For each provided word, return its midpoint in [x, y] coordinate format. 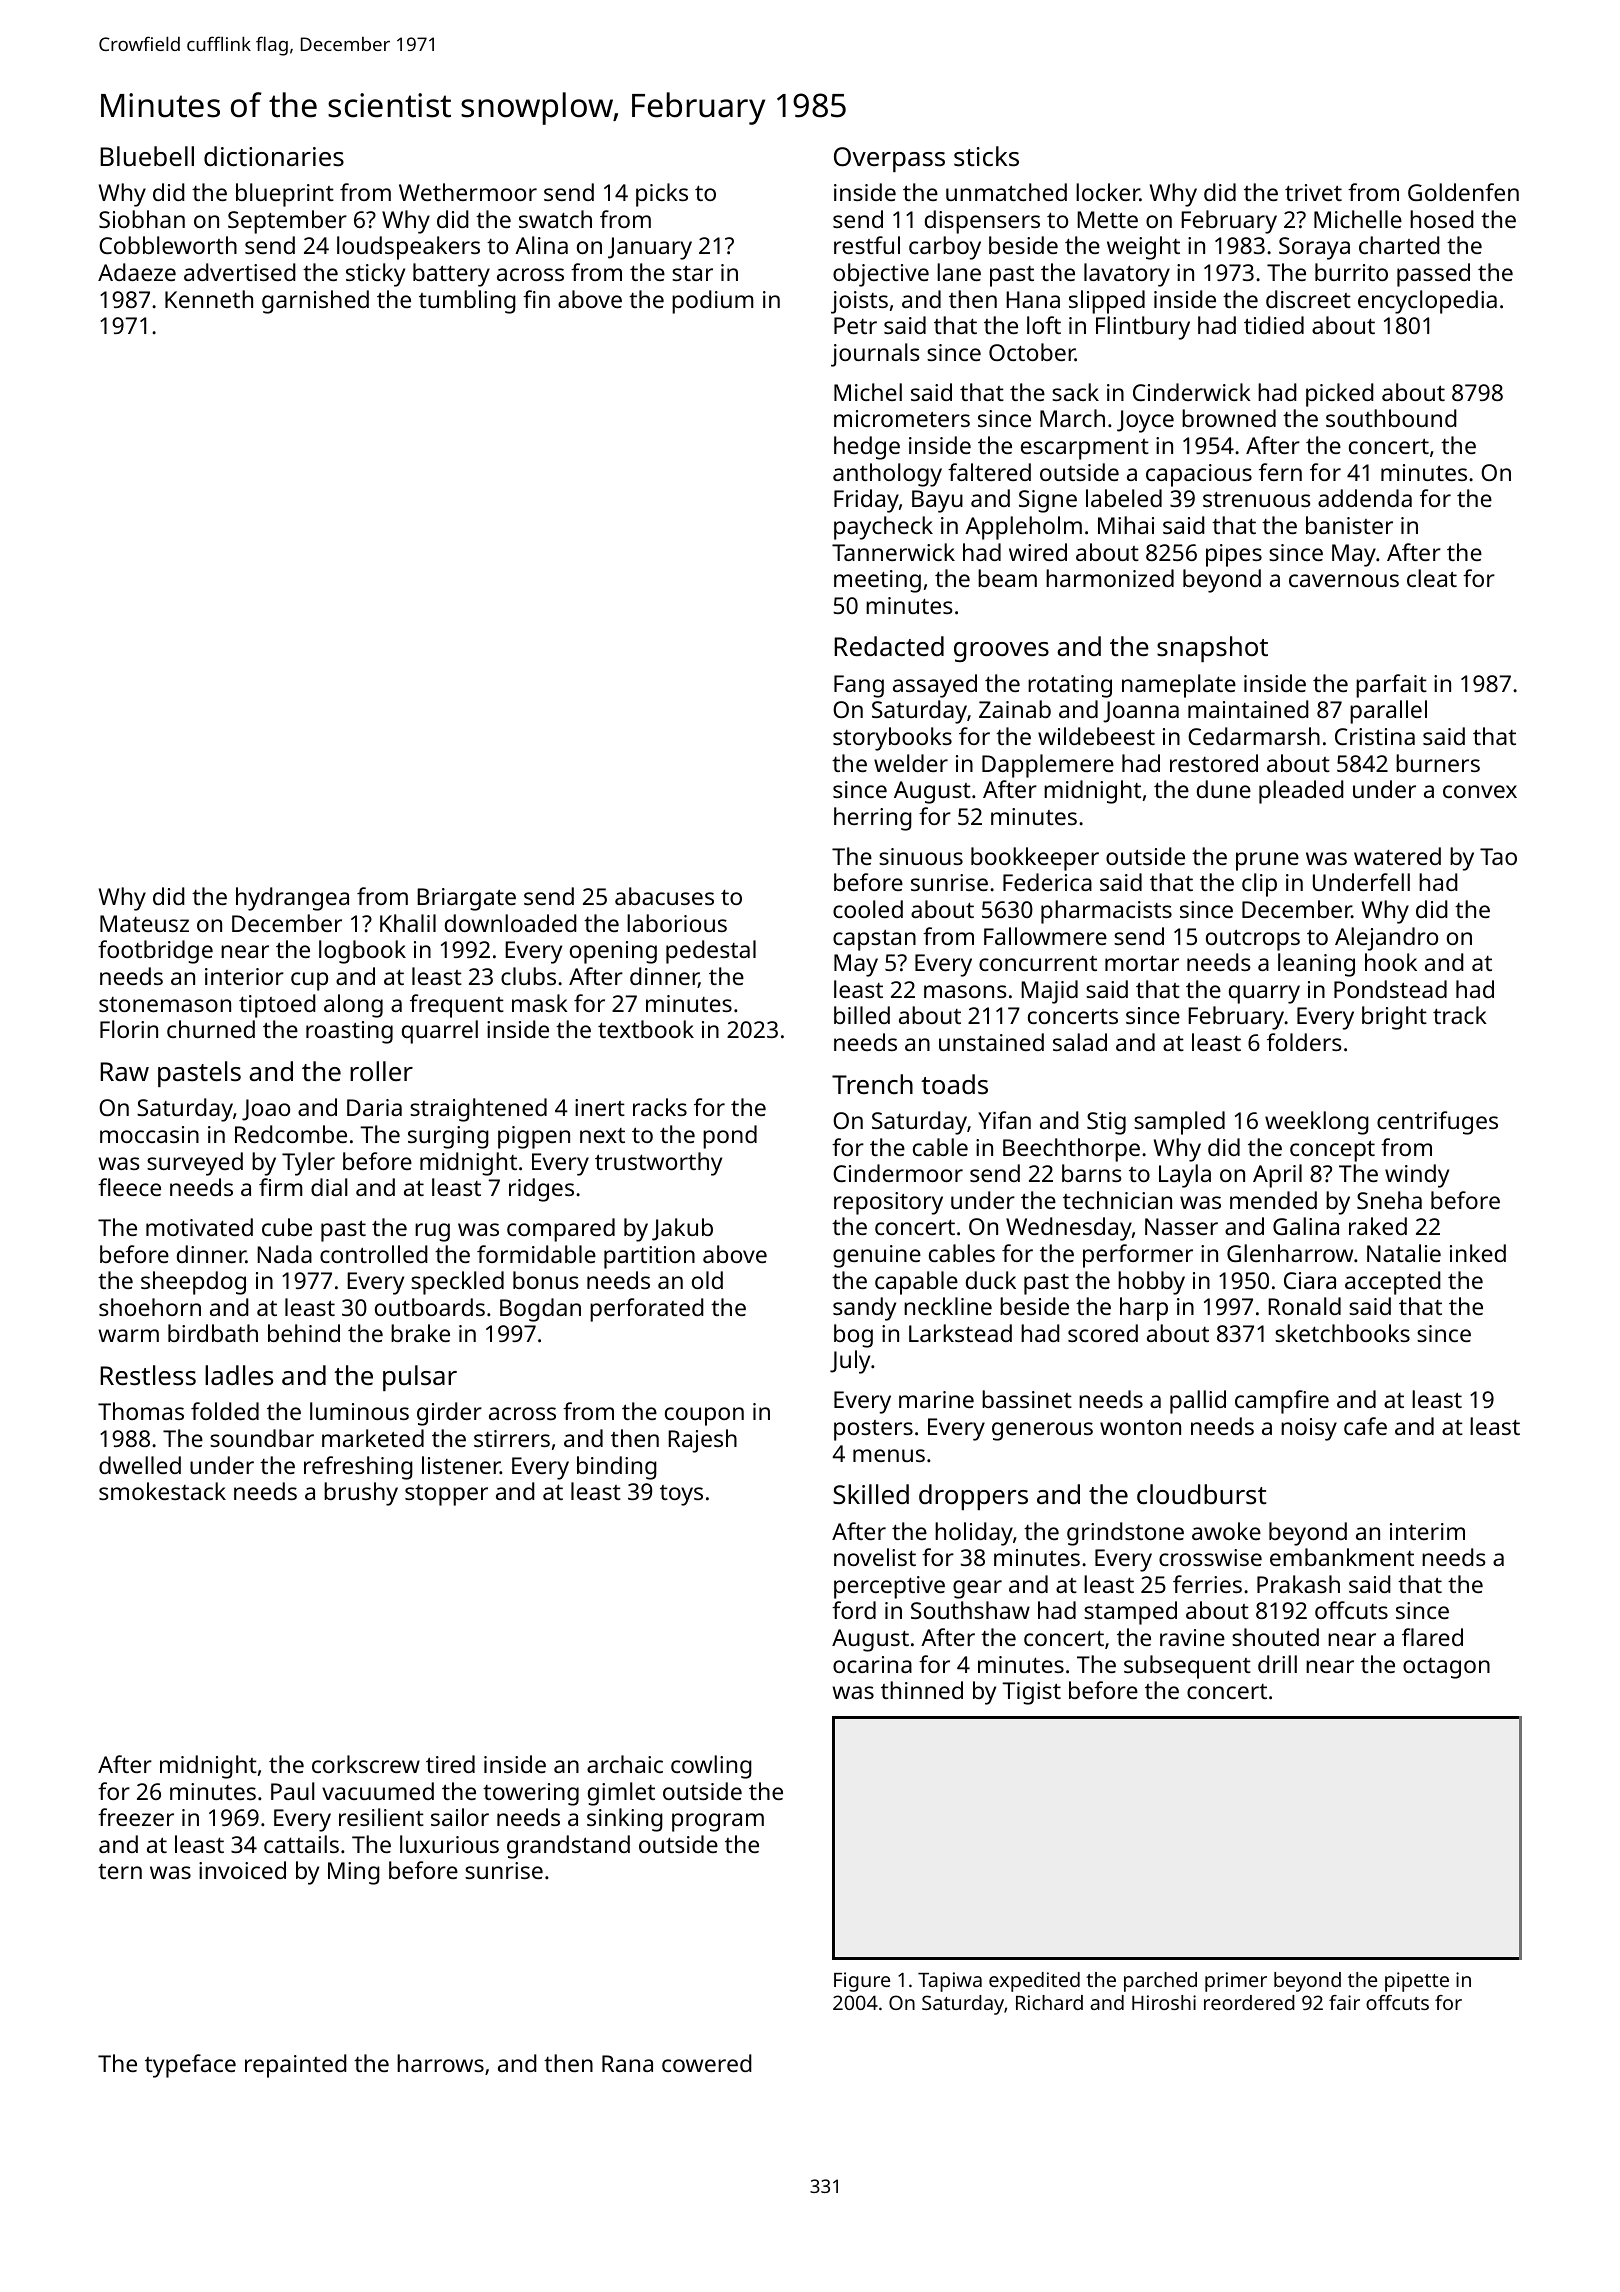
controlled [374, 1254]
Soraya [1314, 248]
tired [450, 1764]
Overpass [889, 159]
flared [1432, 1637]
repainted [296, 2066]
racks [660, 1107]
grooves [1001, 652]
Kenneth [209, 299]
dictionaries [274, 156]
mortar [1142, 963]
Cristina [1375, 736]
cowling [711, 1767]
